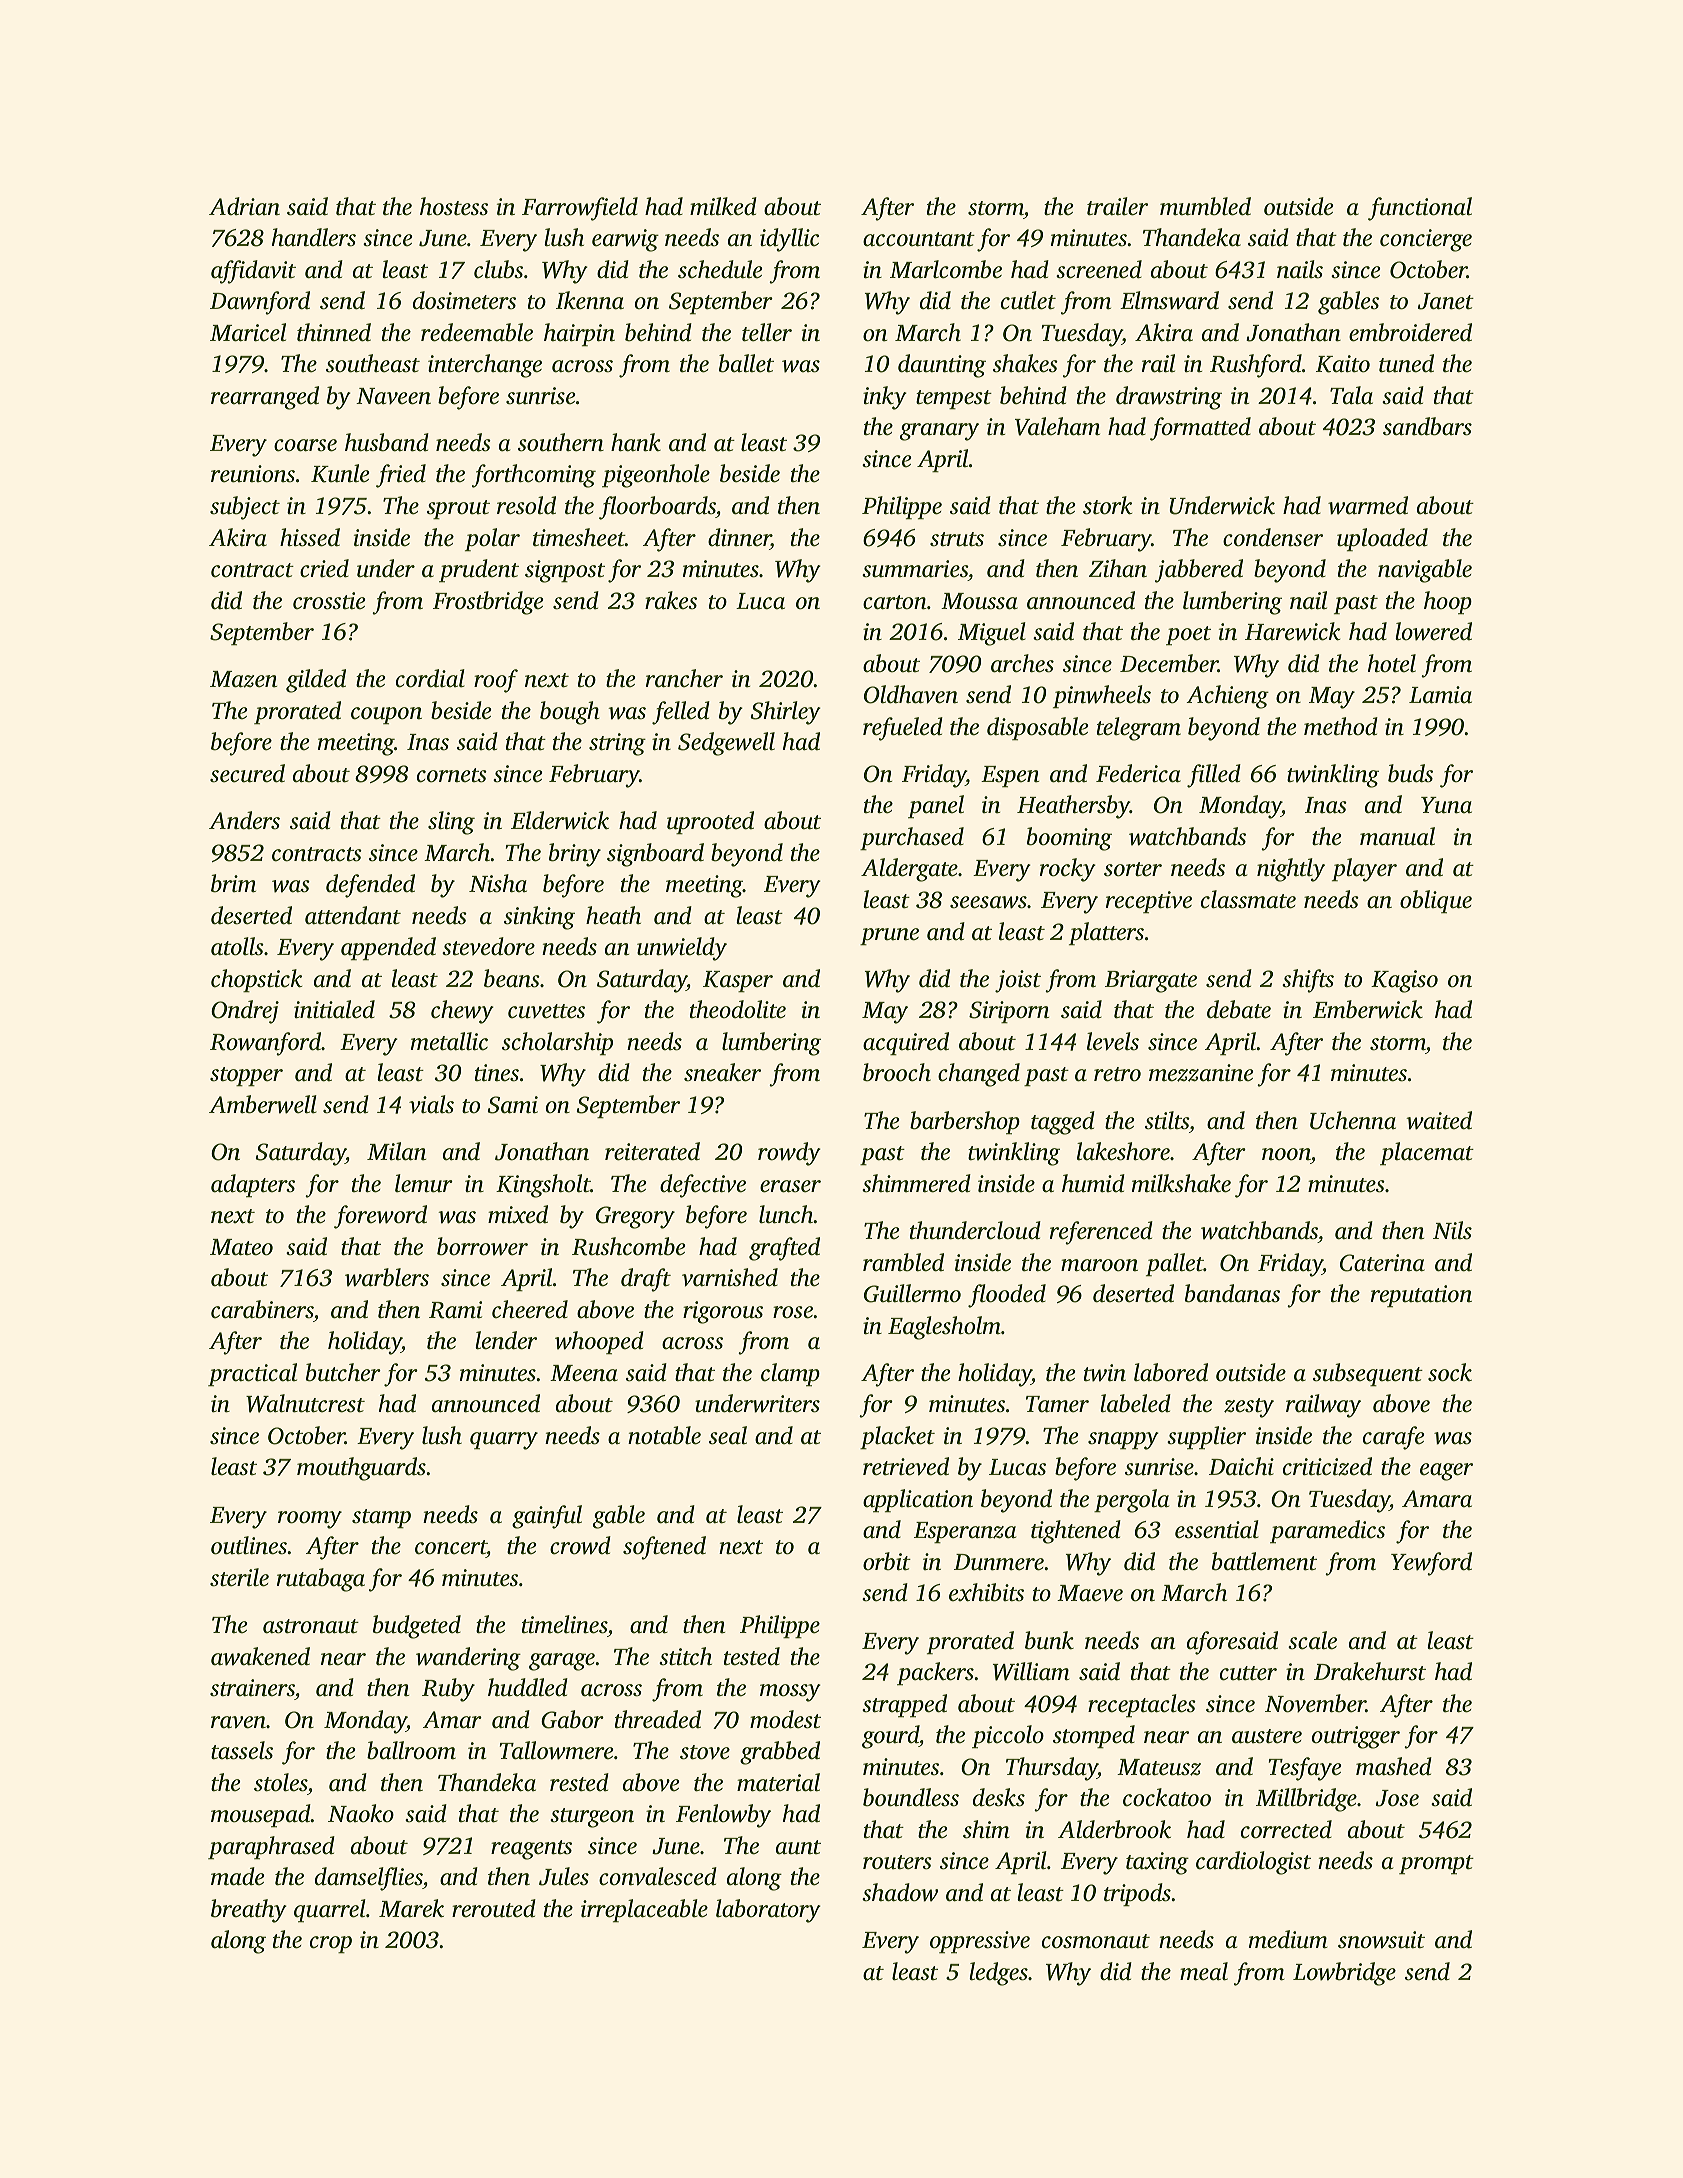  What do you see at coordinates (1205, 206) in the screenshot?
I see `mumbled` at bounding box center [1205, 206].
